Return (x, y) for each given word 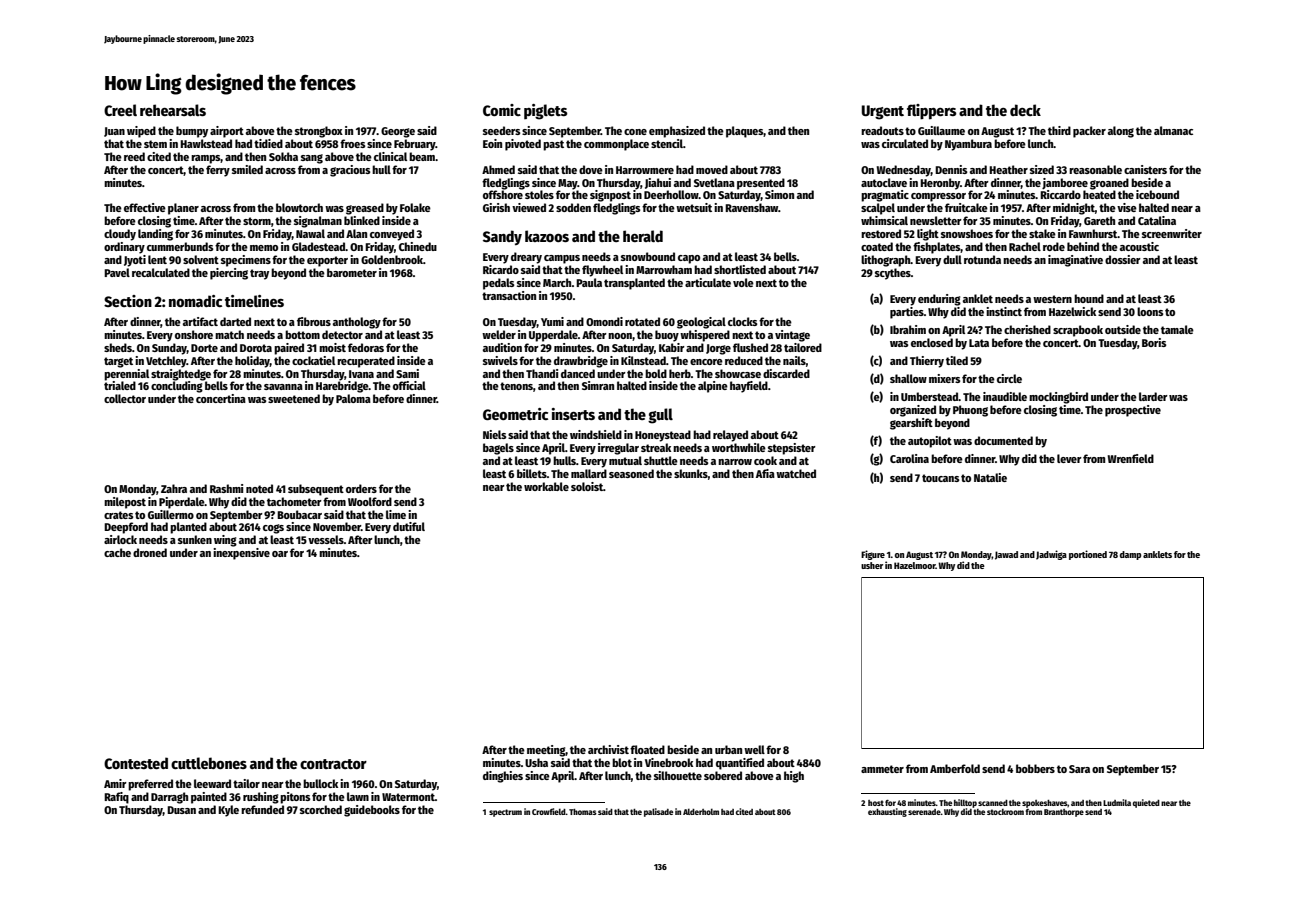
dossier (1123, 259)
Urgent (883, 112)
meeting (546, 751)
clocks (742, 321)
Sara (1079, 769)
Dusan (181, 810)
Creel (120, 110)
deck (1025, 110)
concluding (177, 387)
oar (280, 554)
